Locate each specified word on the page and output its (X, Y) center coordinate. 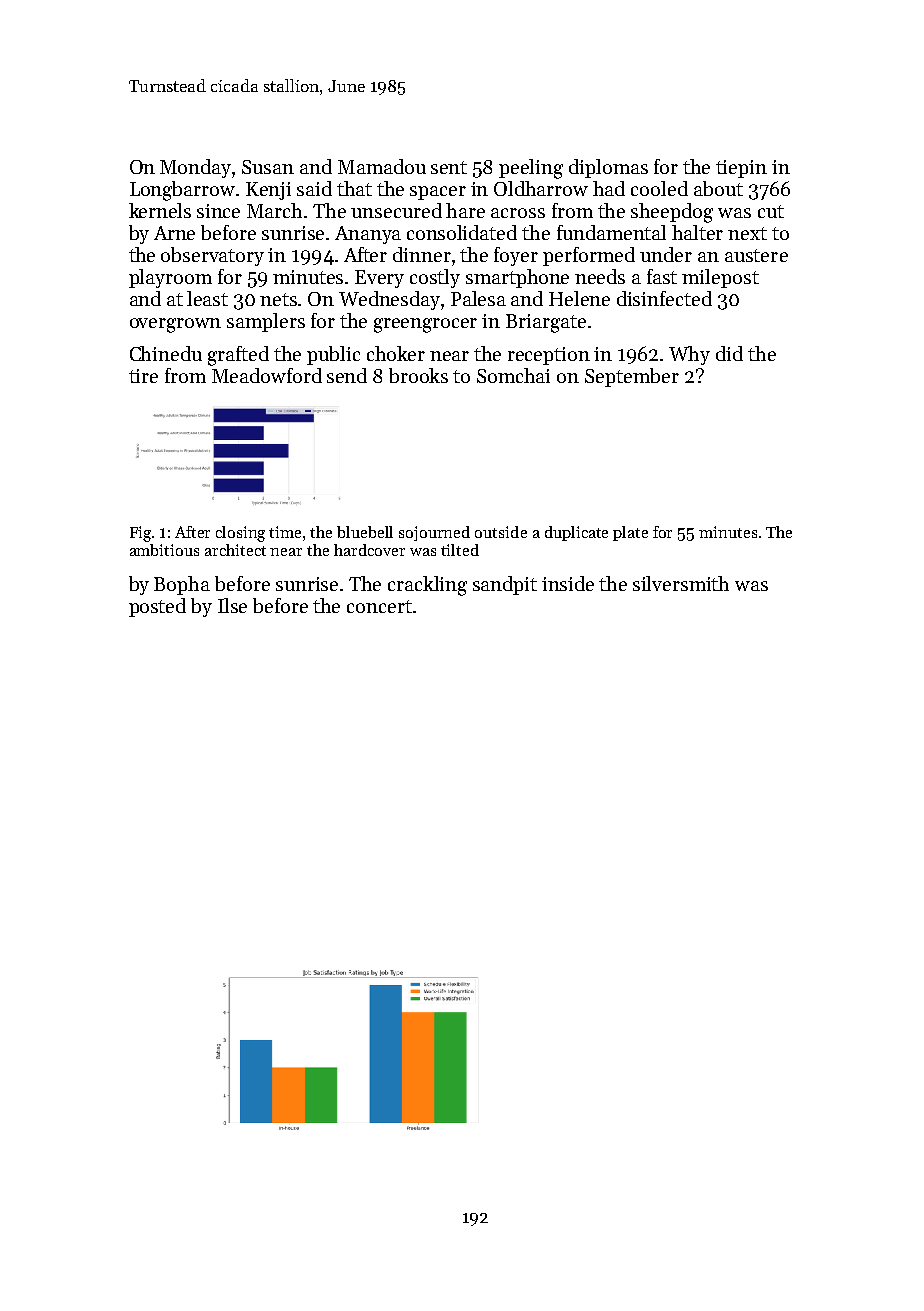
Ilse (232, 605)
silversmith (681, 583)
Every (379, 279)
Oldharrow (541, 188)
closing (240, 534)
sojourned (434, 533)
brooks (418, 375)
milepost (720, 278)
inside (568, 583)
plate (630, 533)
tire (143, 376)
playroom (170, 278)
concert (379, 606)
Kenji (268, 191)
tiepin (741, 169)
